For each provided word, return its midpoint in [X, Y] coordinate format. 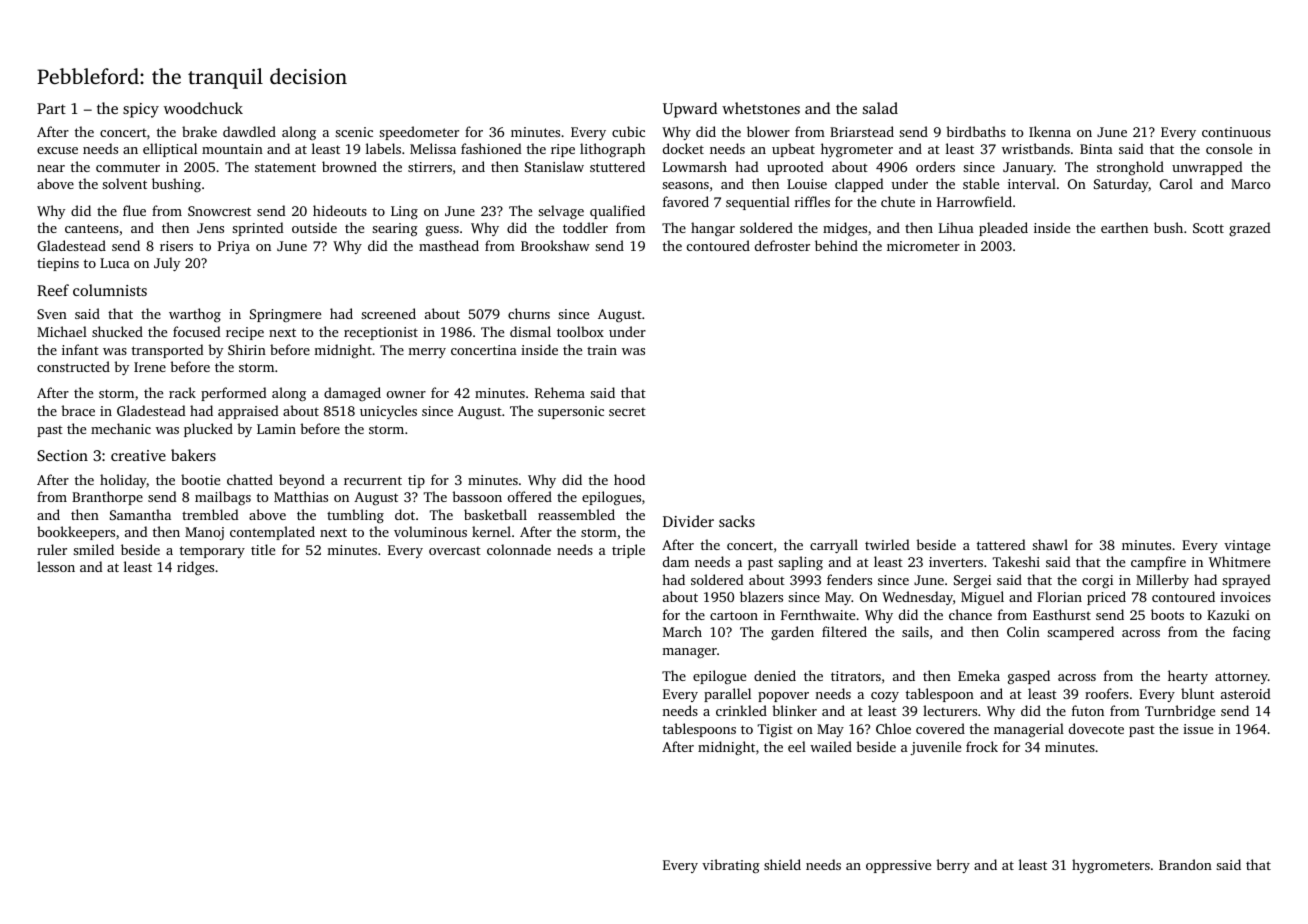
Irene [150, 367]
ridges [195, 568]
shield [782, 864]
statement [285, 167]
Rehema [560, 392]
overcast [455, 551]
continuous [1236, 132]
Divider [688, 521]
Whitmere [1239, 561]
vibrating [731, 866]
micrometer [923, 246]
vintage [1247, 546]
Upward [690, 110]
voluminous [430, 531]
